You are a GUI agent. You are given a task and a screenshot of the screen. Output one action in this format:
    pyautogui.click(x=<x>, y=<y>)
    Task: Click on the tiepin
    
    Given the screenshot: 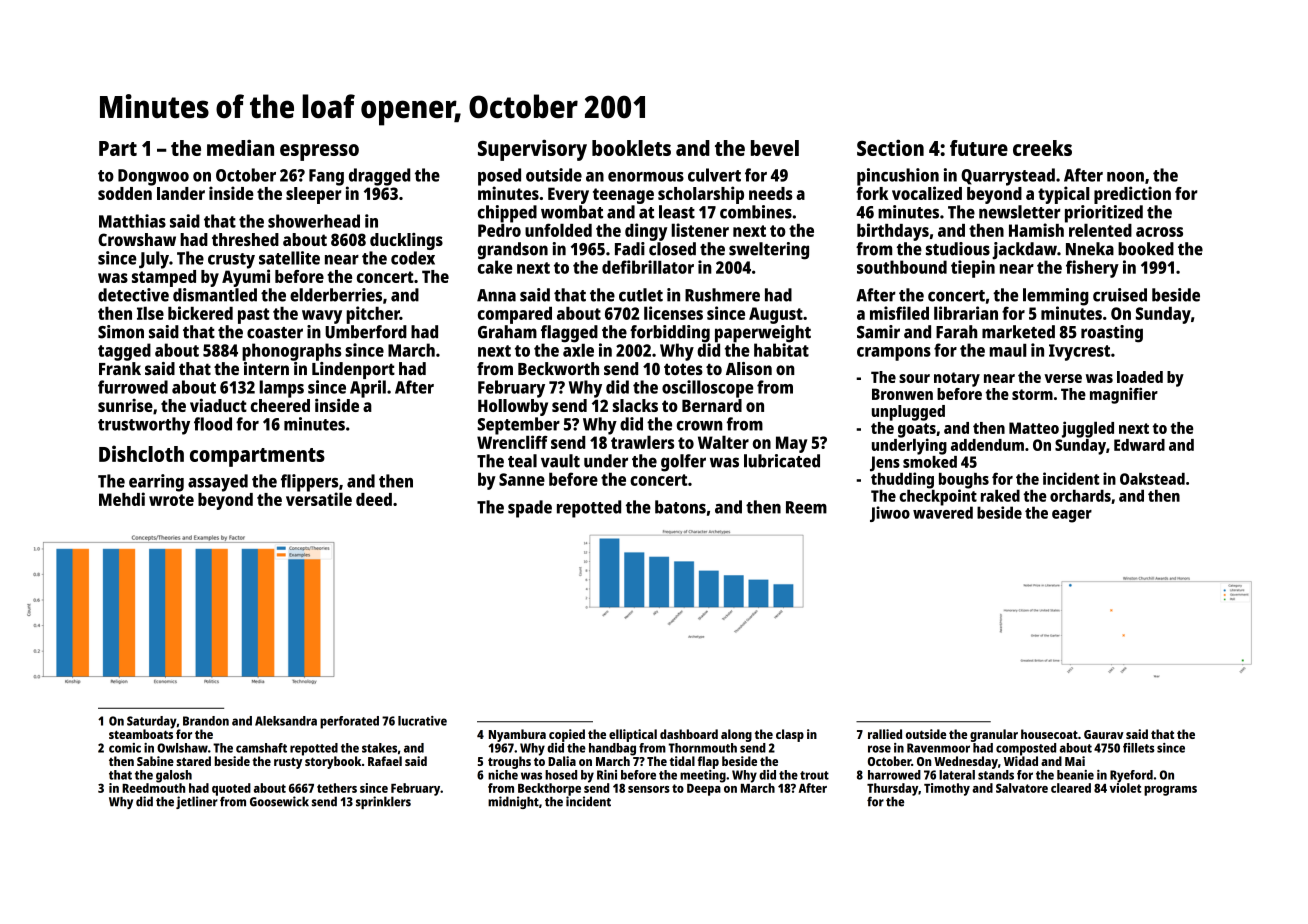 What is the action you would take?
    pyautogui.click(x=973, y=269)
